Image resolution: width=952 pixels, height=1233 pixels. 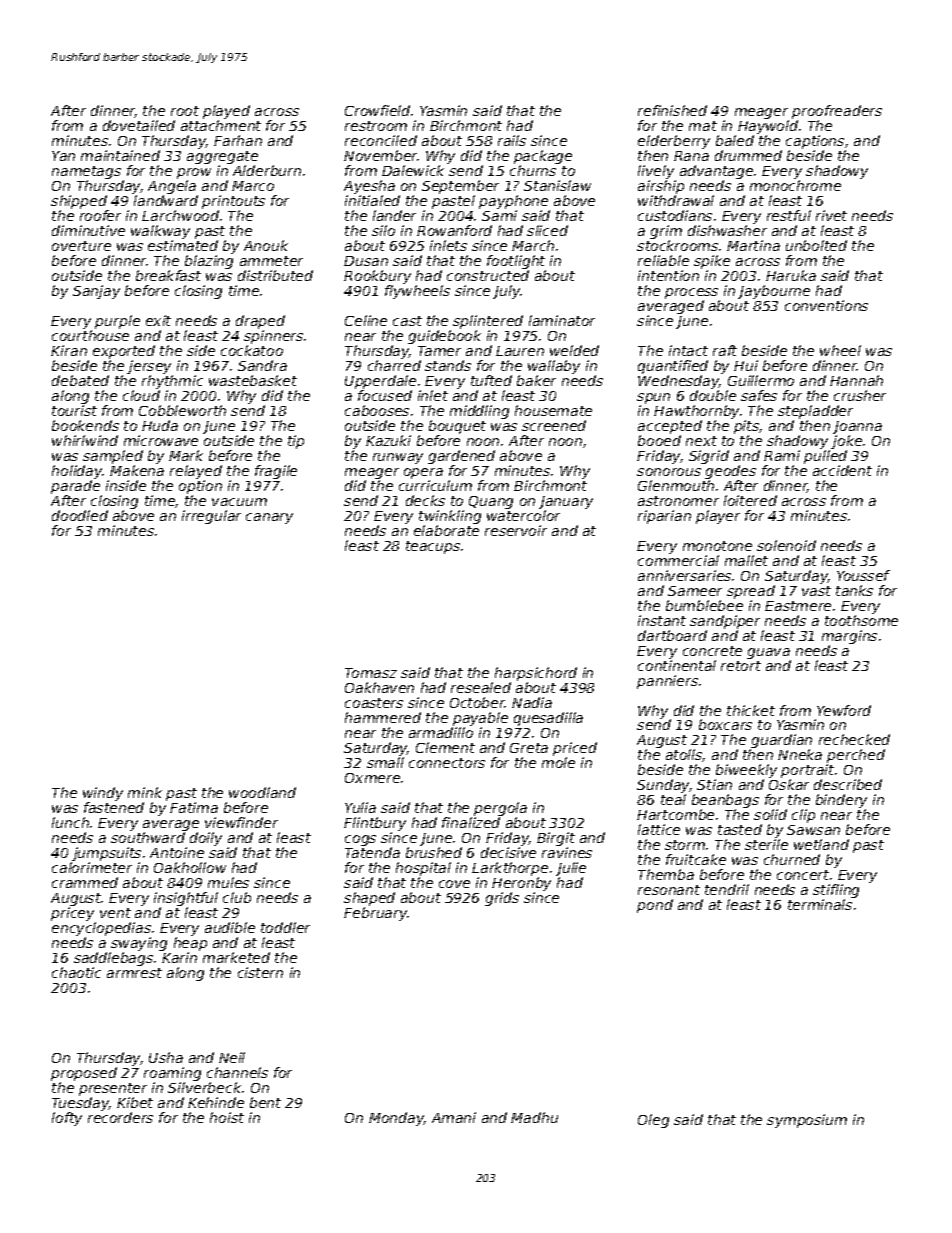 I want to click on Rami, so click(x=782, y=455).
